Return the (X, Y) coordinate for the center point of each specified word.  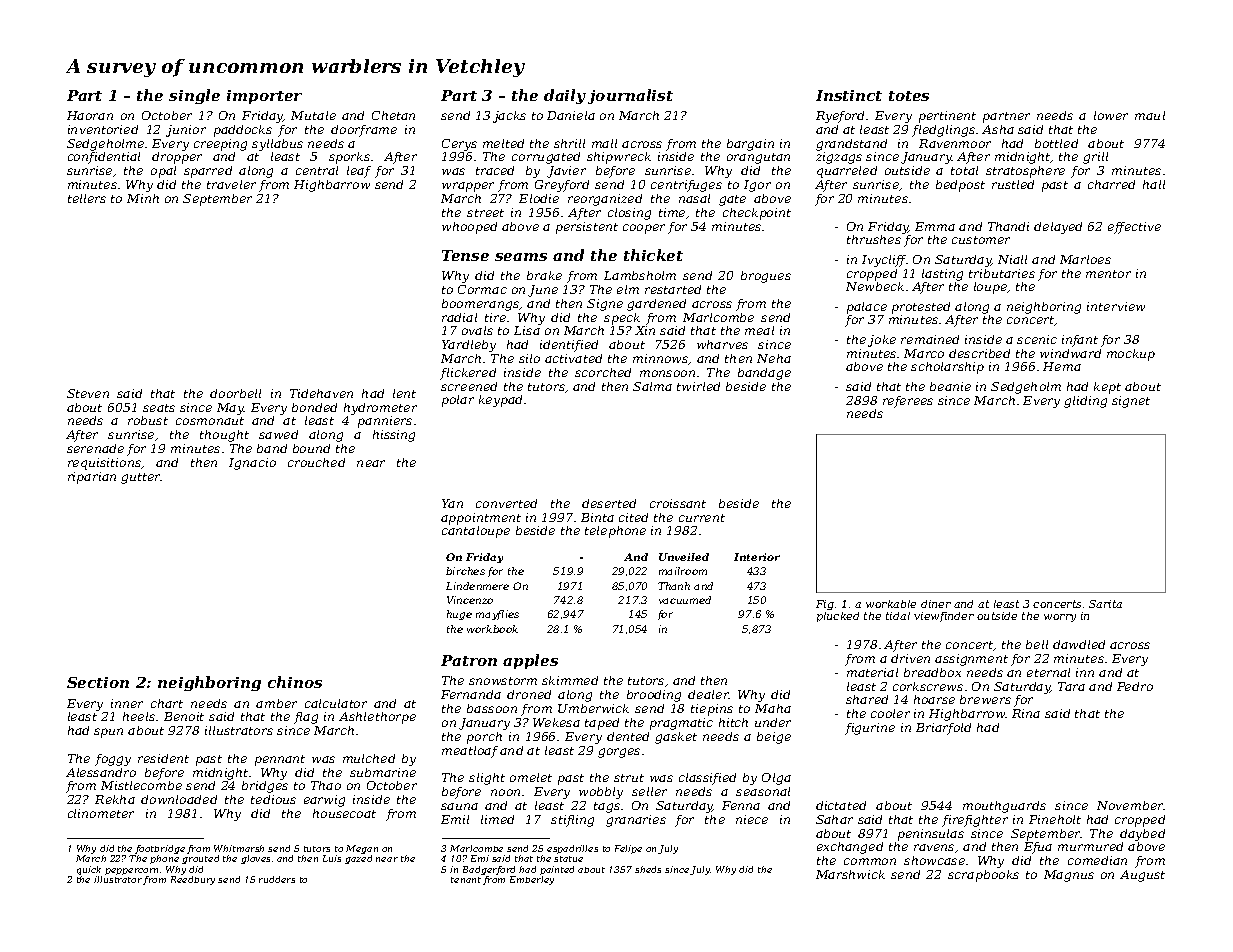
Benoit (184, 716)
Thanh (674, 586)
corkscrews (928, 686)
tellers (87, 198)
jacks (509, 117)
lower (1111, 115)
